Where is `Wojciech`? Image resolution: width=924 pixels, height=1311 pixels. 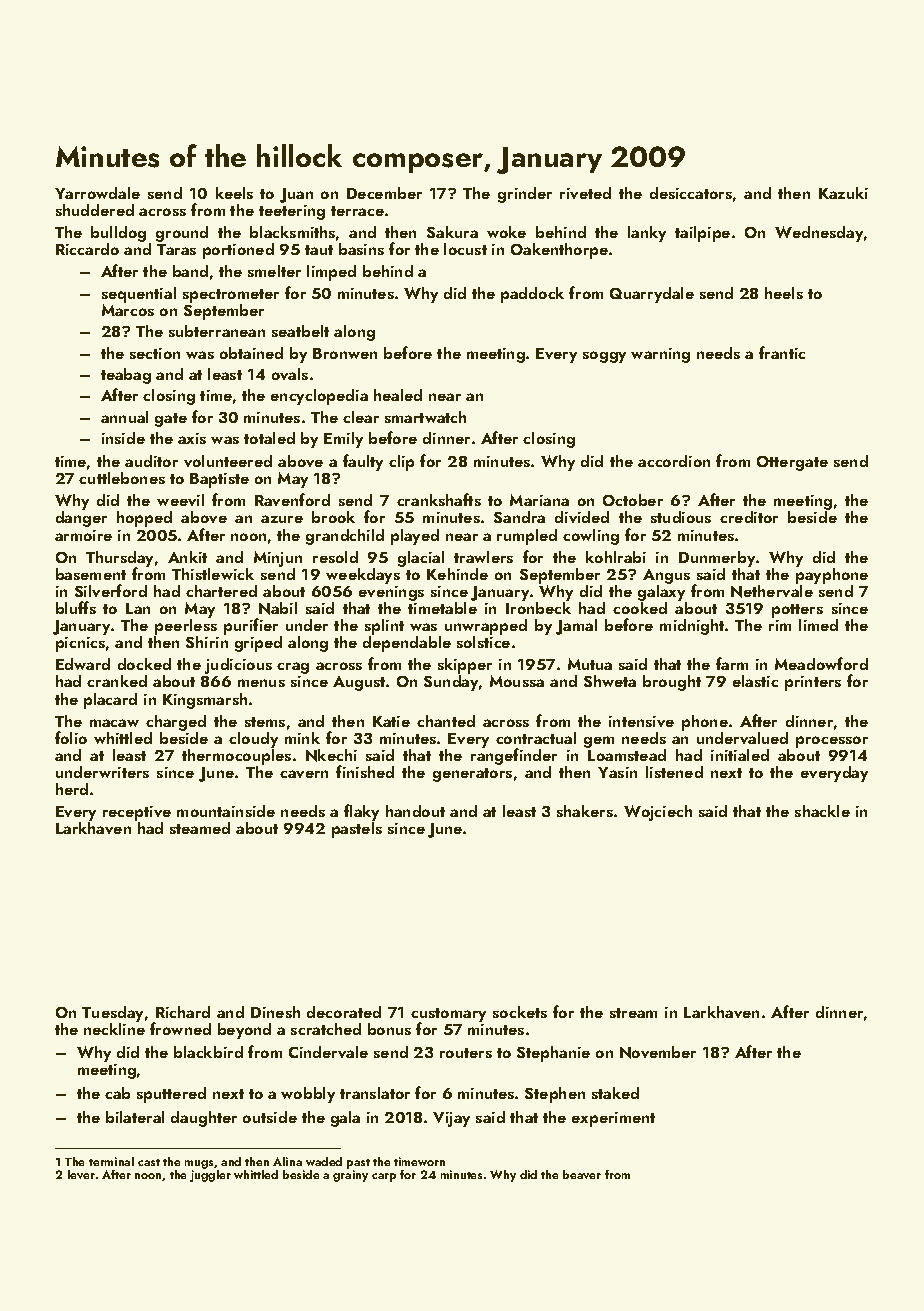 Wojciech is located at coordinates (658, 813).
